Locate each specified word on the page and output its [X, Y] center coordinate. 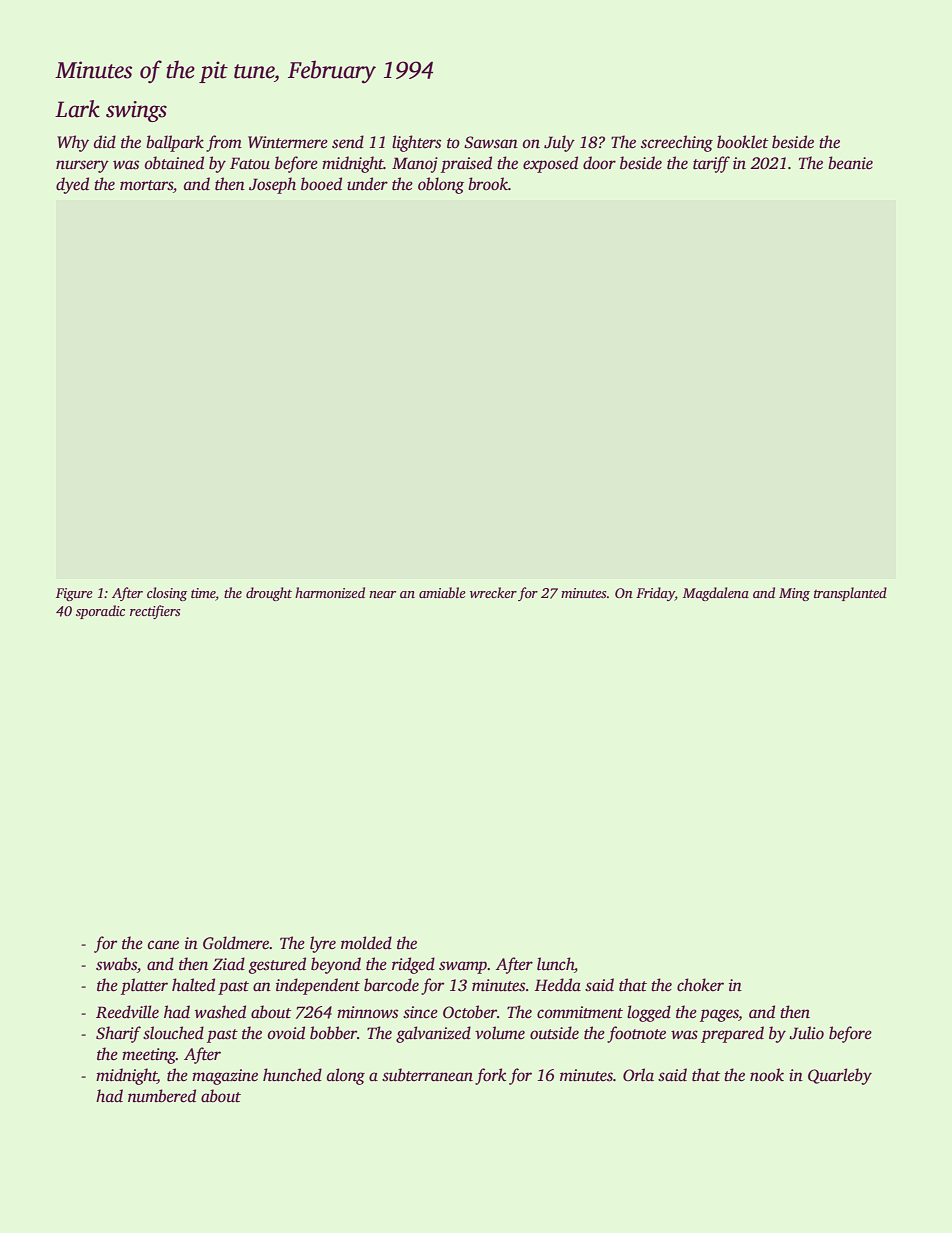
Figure [74, 594]
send [348, 142]
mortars [146, 185]
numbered [162, 1096]
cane [163, 945]
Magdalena [716, 594]
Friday [655, 594]
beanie [850, 163]
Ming [794, 594]
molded [366, 943]
